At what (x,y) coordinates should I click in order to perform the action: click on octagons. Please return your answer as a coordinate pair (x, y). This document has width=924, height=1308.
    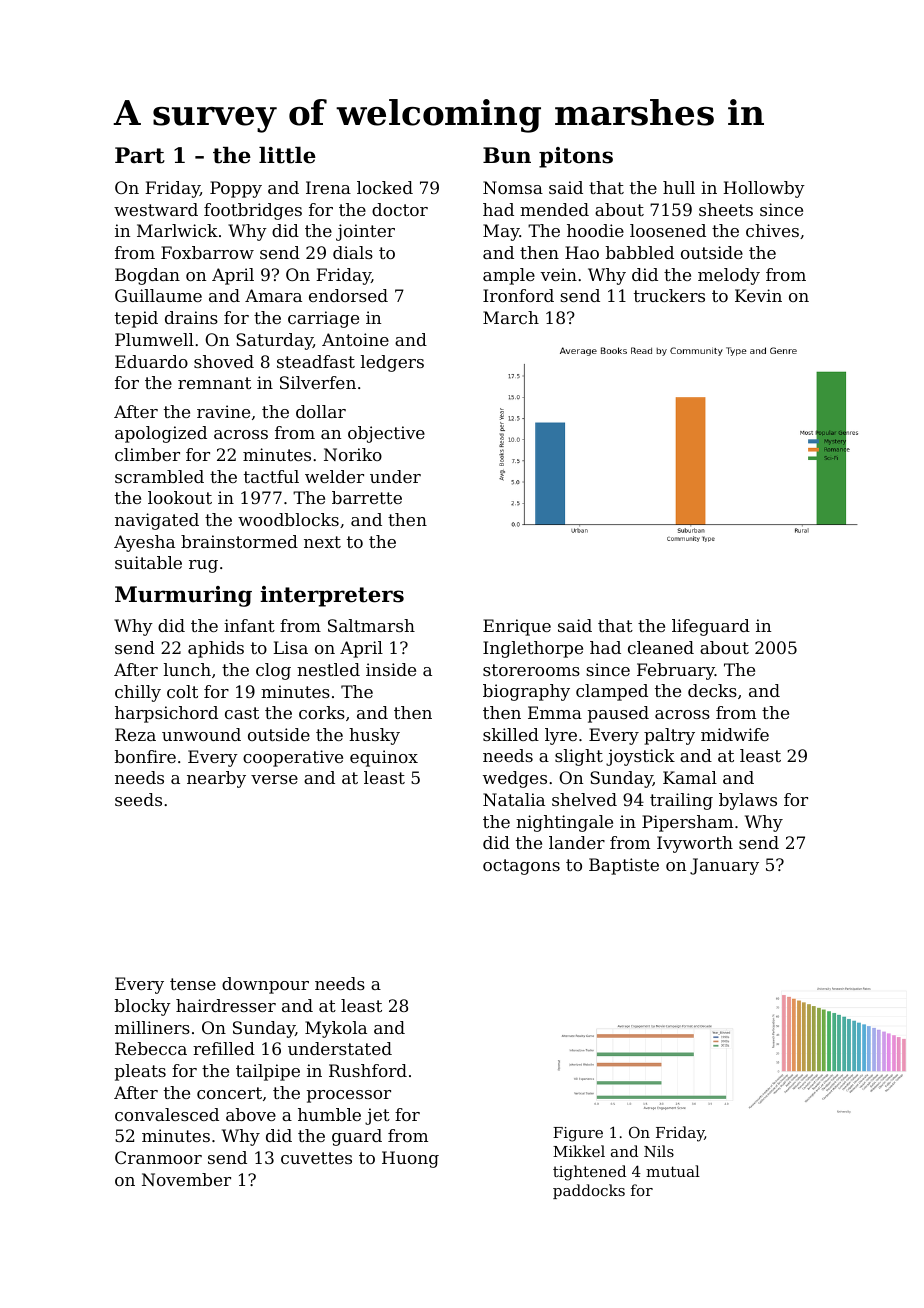
    Looking at the image, I should click on (521, 867).
